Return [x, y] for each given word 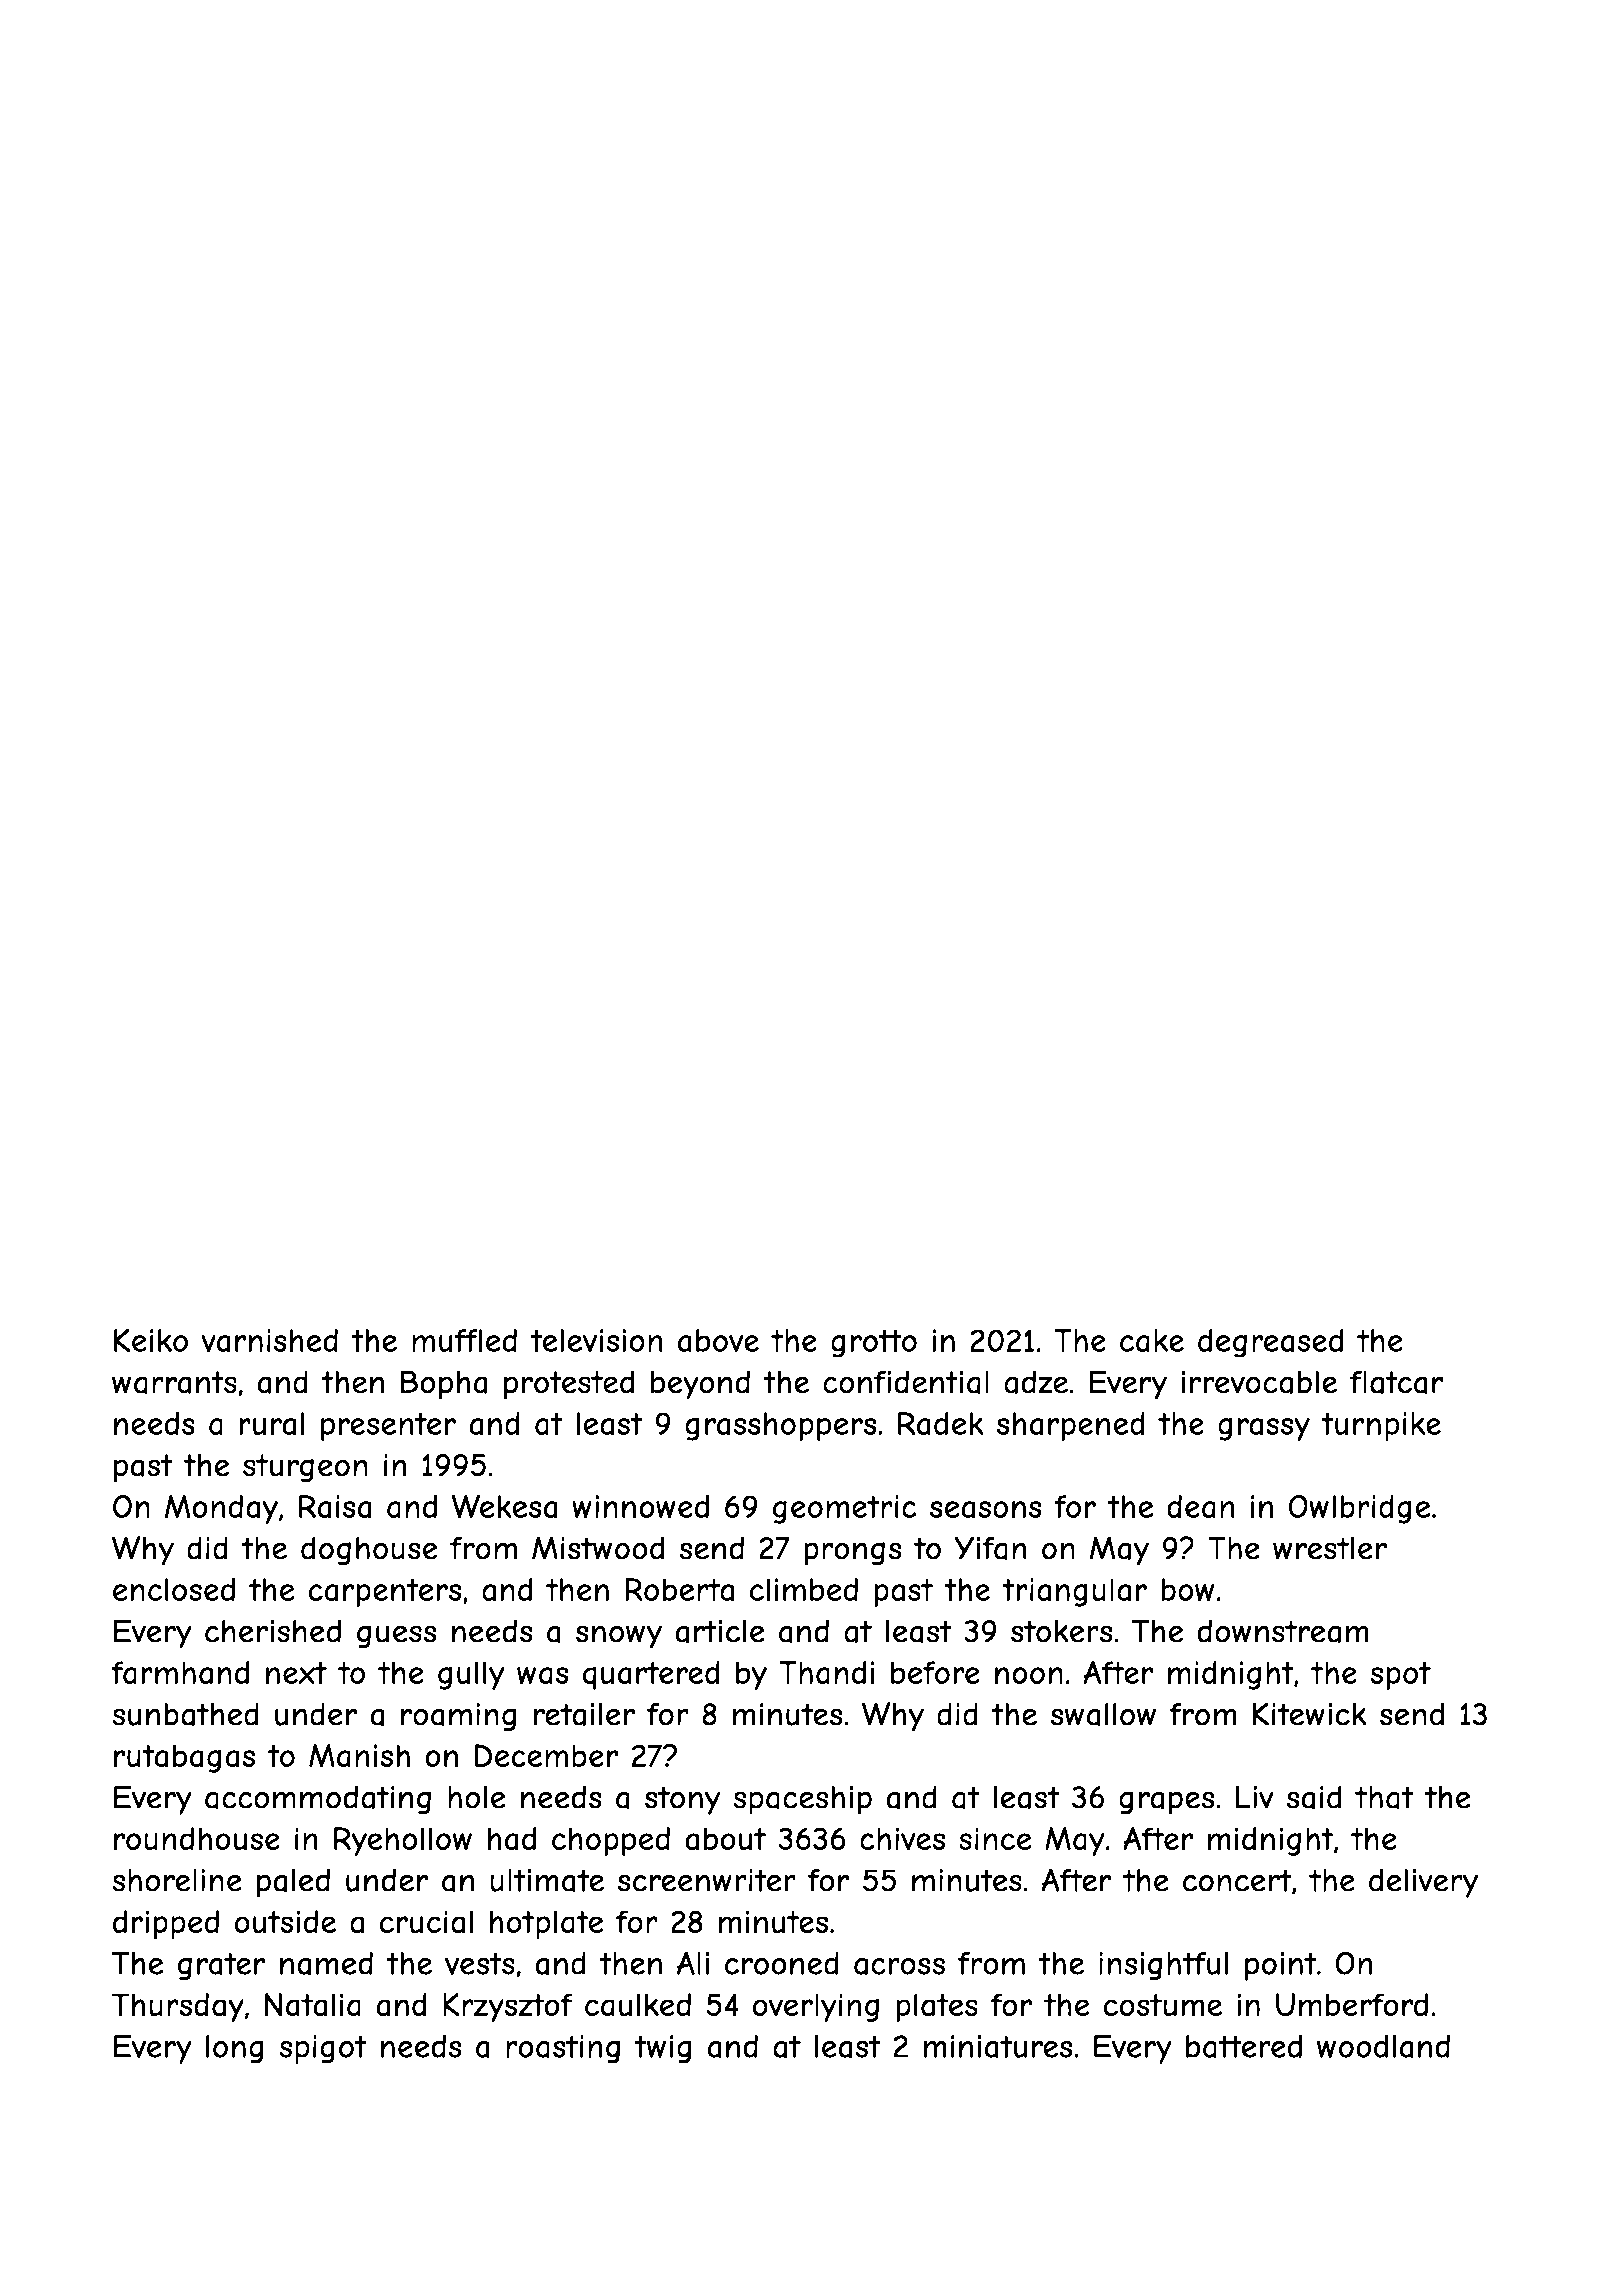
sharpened [1071, 1426]
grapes [1167, 1803]
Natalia [313, 2005]
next [296, 1673]
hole [477, 1797]
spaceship [802, 1800]
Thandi [826, 1673]
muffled [464, 1340]
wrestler [1330, 1548]
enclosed [174, 1589]
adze [1036, 1382]
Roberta [679, 1590]
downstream [1283, 1631]
